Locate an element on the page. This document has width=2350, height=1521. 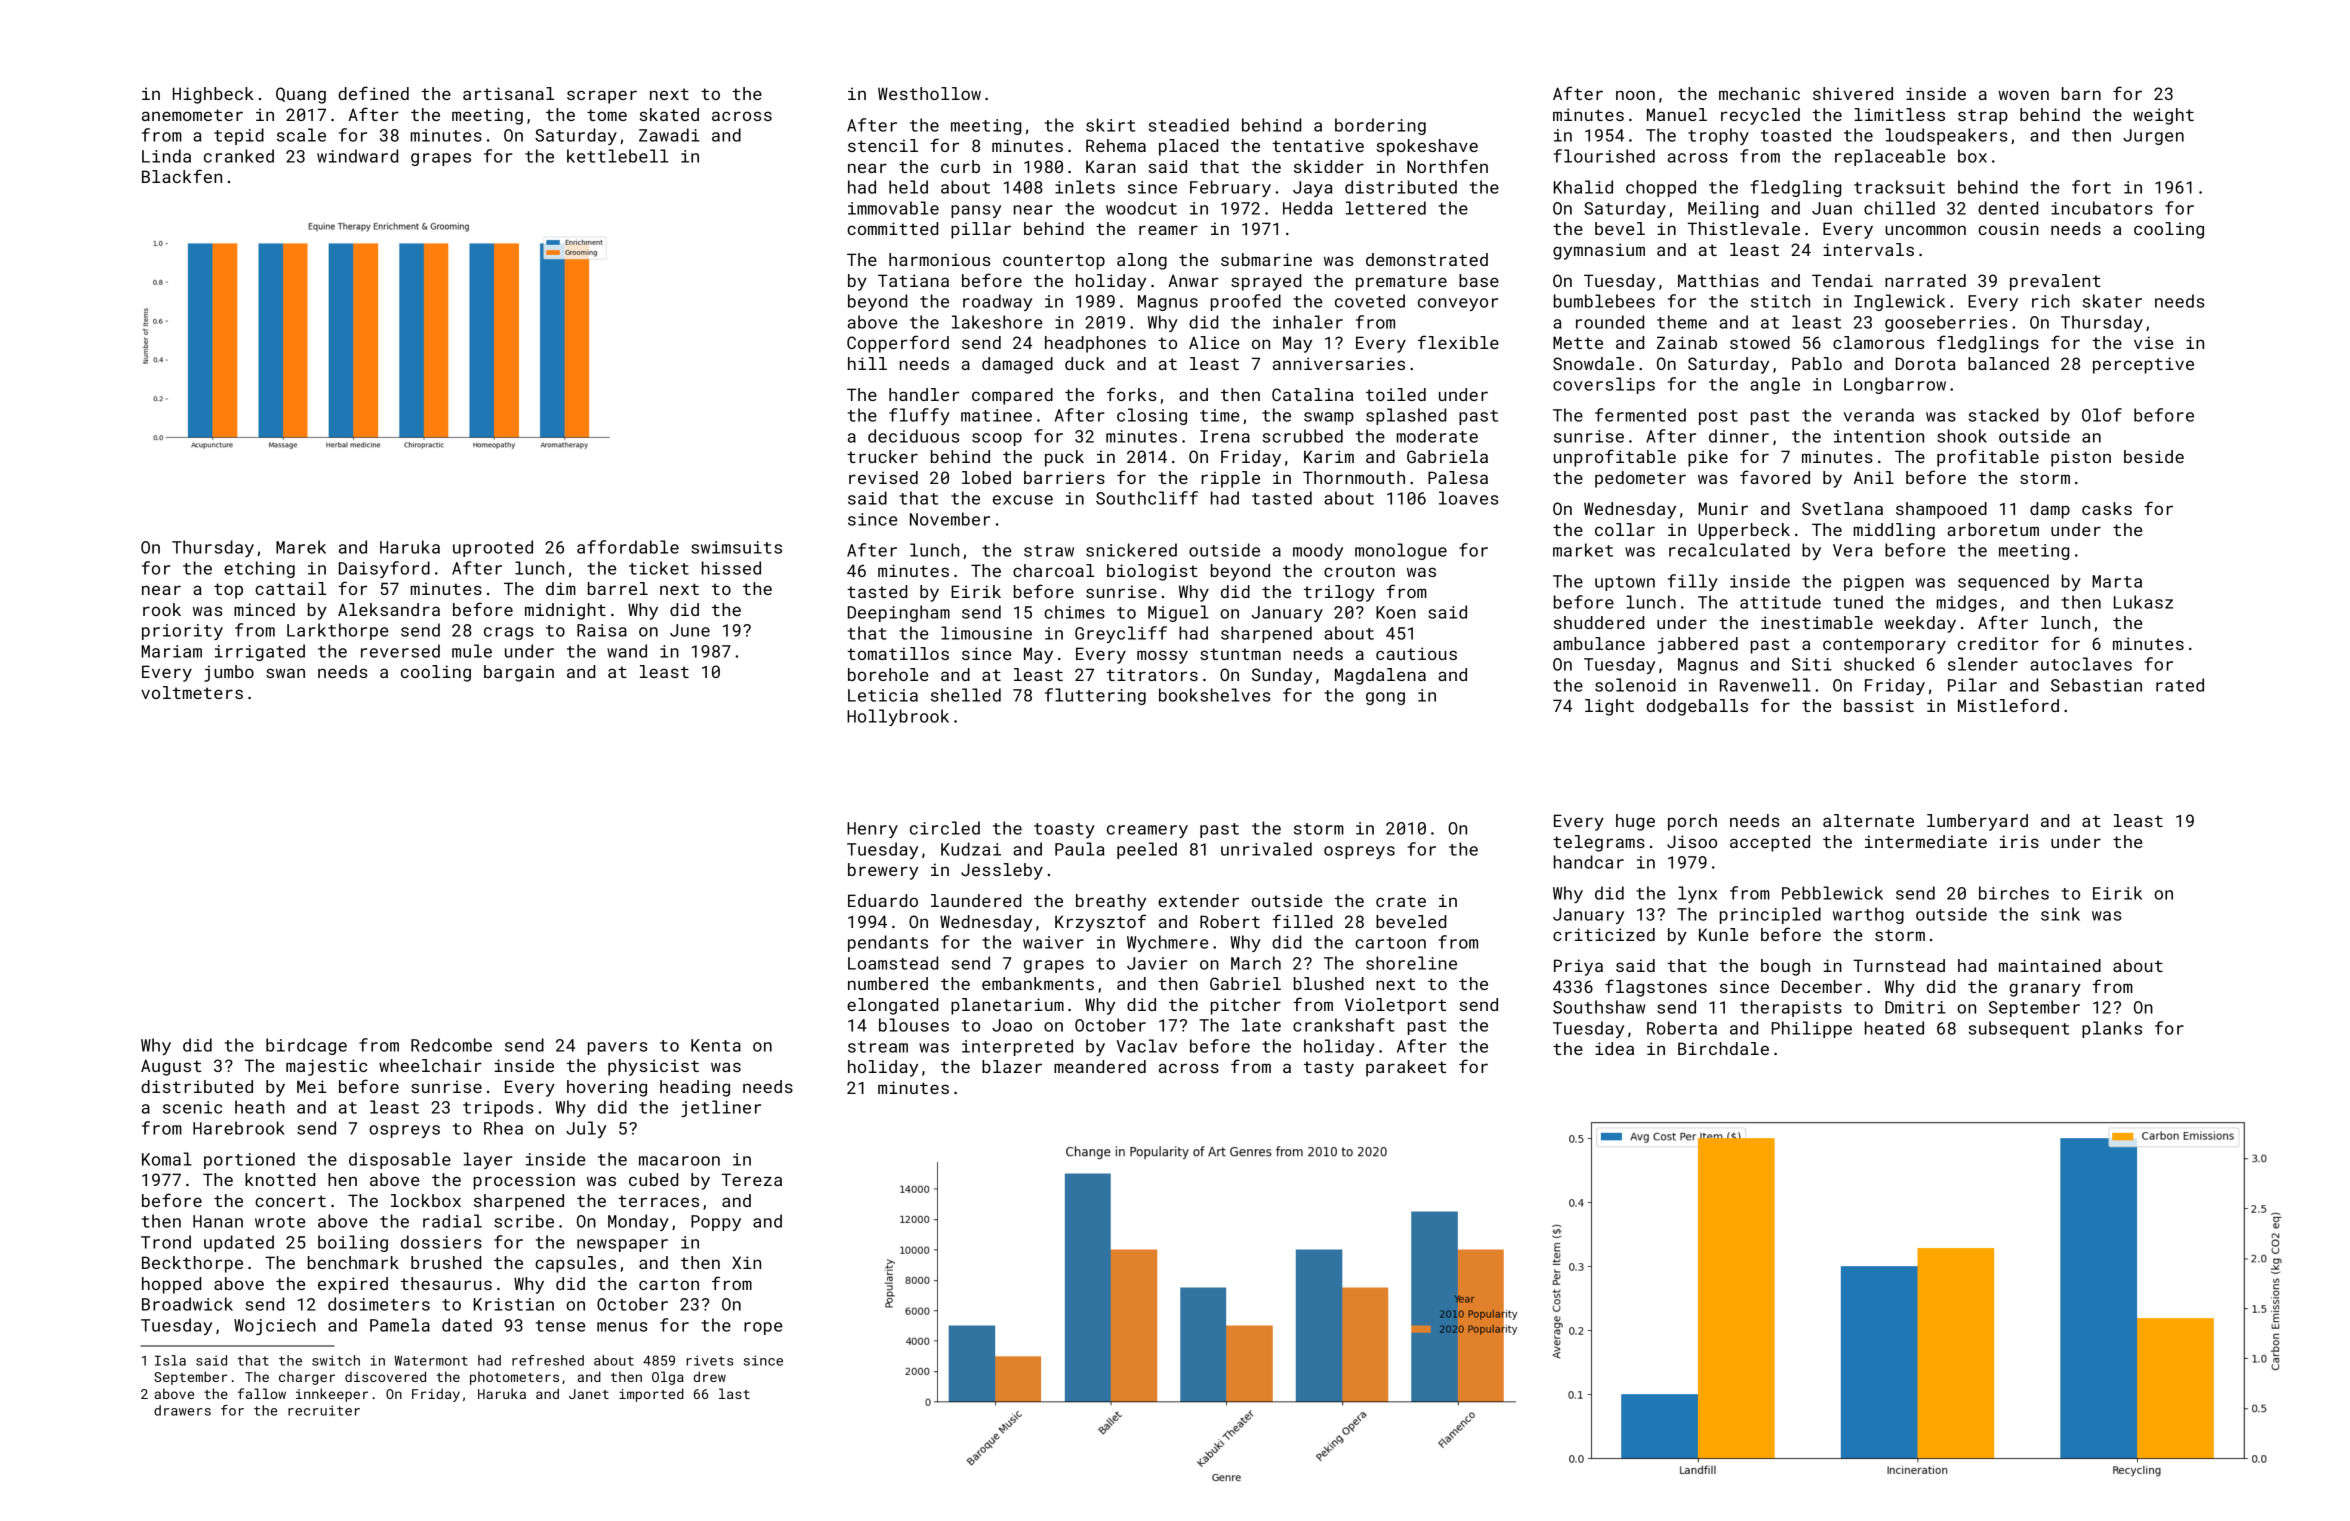
refreshed is located at coordinates (548, 1360).
